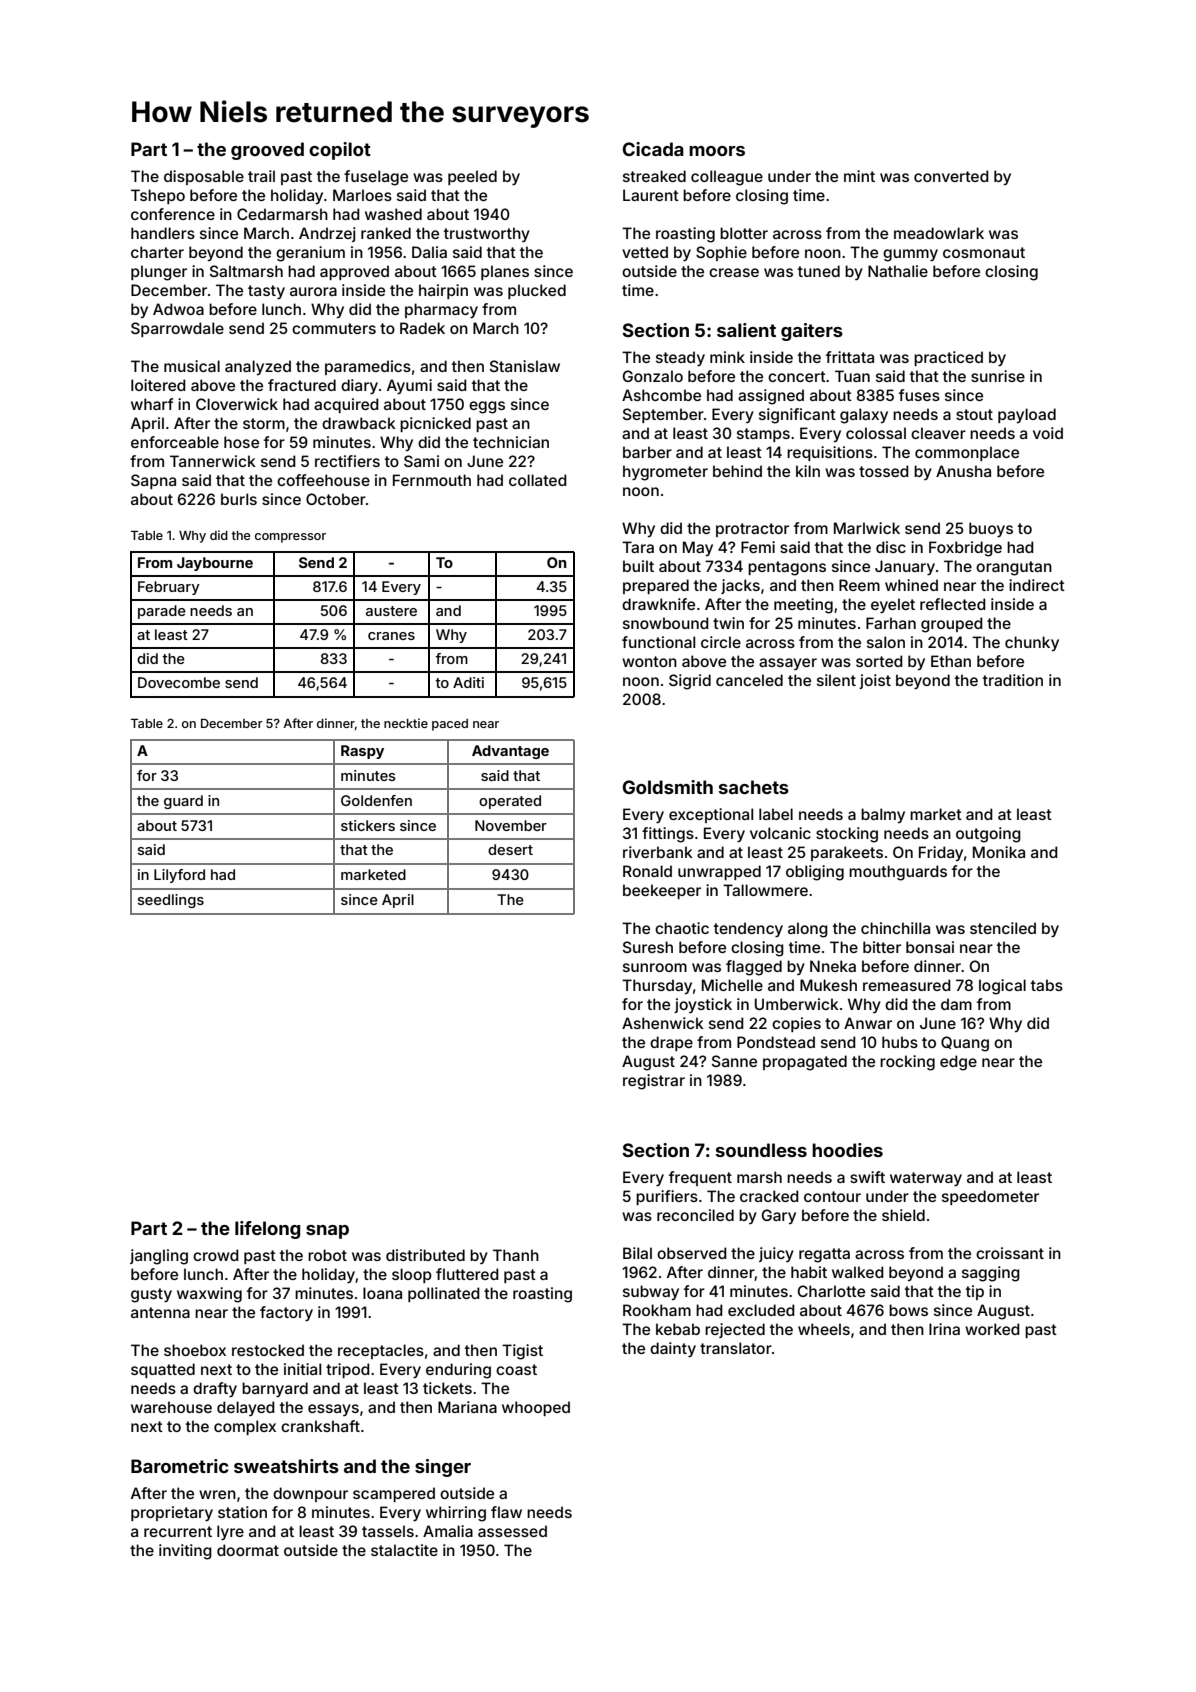 The image size is (1196, 1692). Describe the element at coordinates (864, 416) in the image. I see `galaxy` at that location.
